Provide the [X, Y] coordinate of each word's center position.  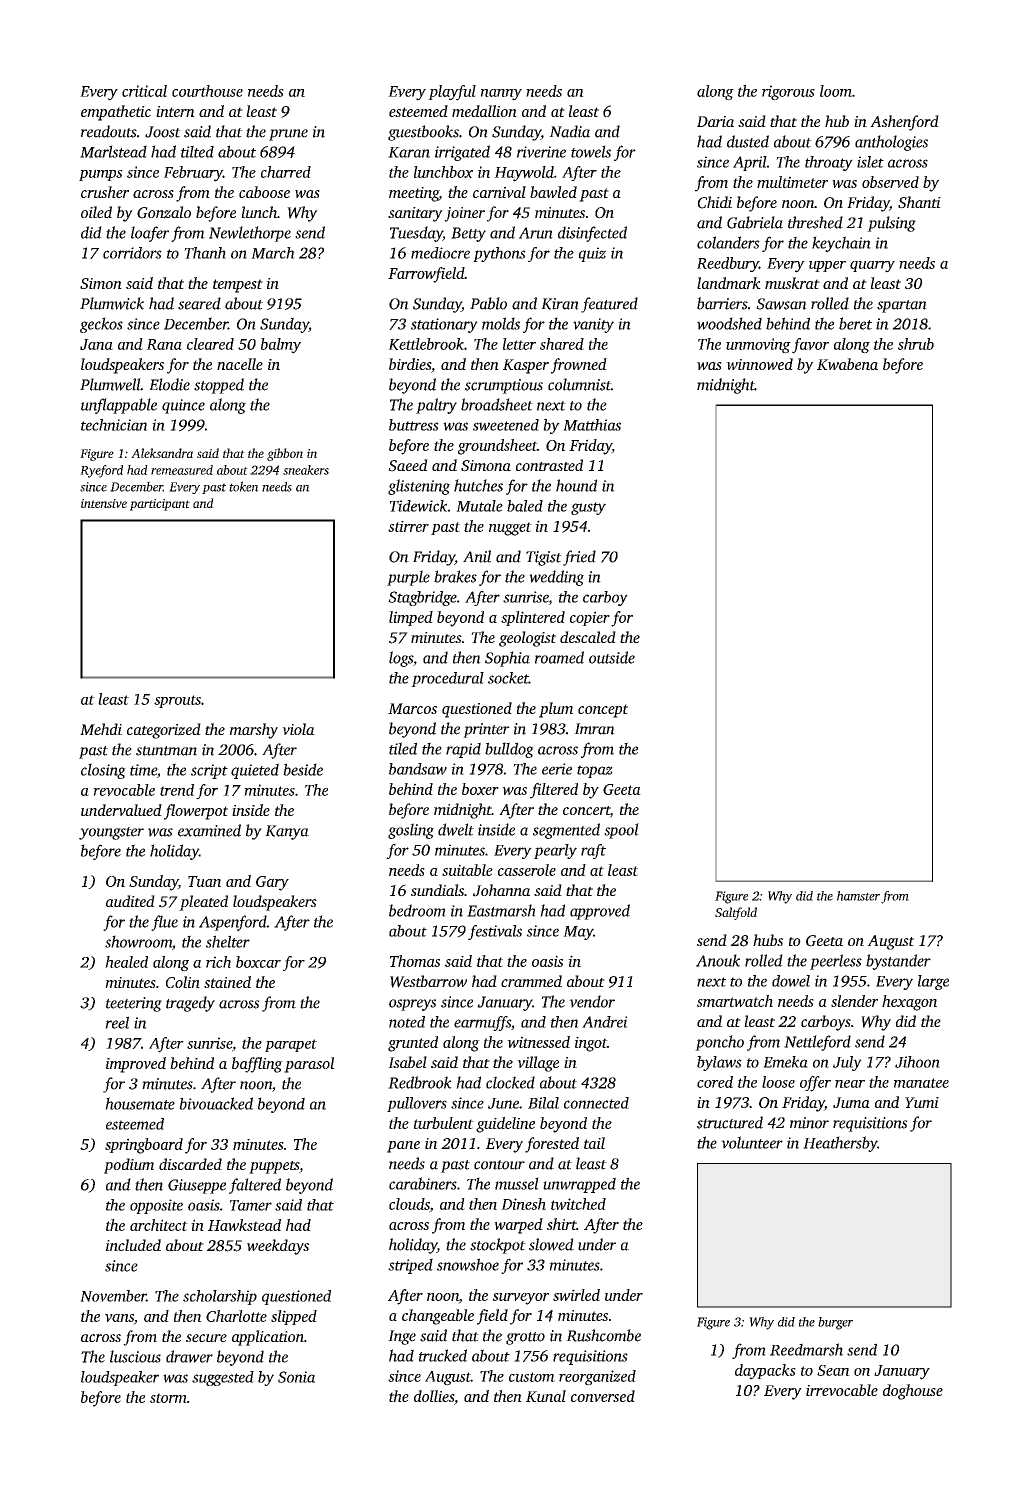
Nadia [569, 131]
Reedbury [728, 264]
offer [815, 1084]
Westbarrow [428, 981]
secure [206, 1338]
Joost [163, 132]
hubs [768, 940]
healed [126, 962]
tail [594, 1143]
